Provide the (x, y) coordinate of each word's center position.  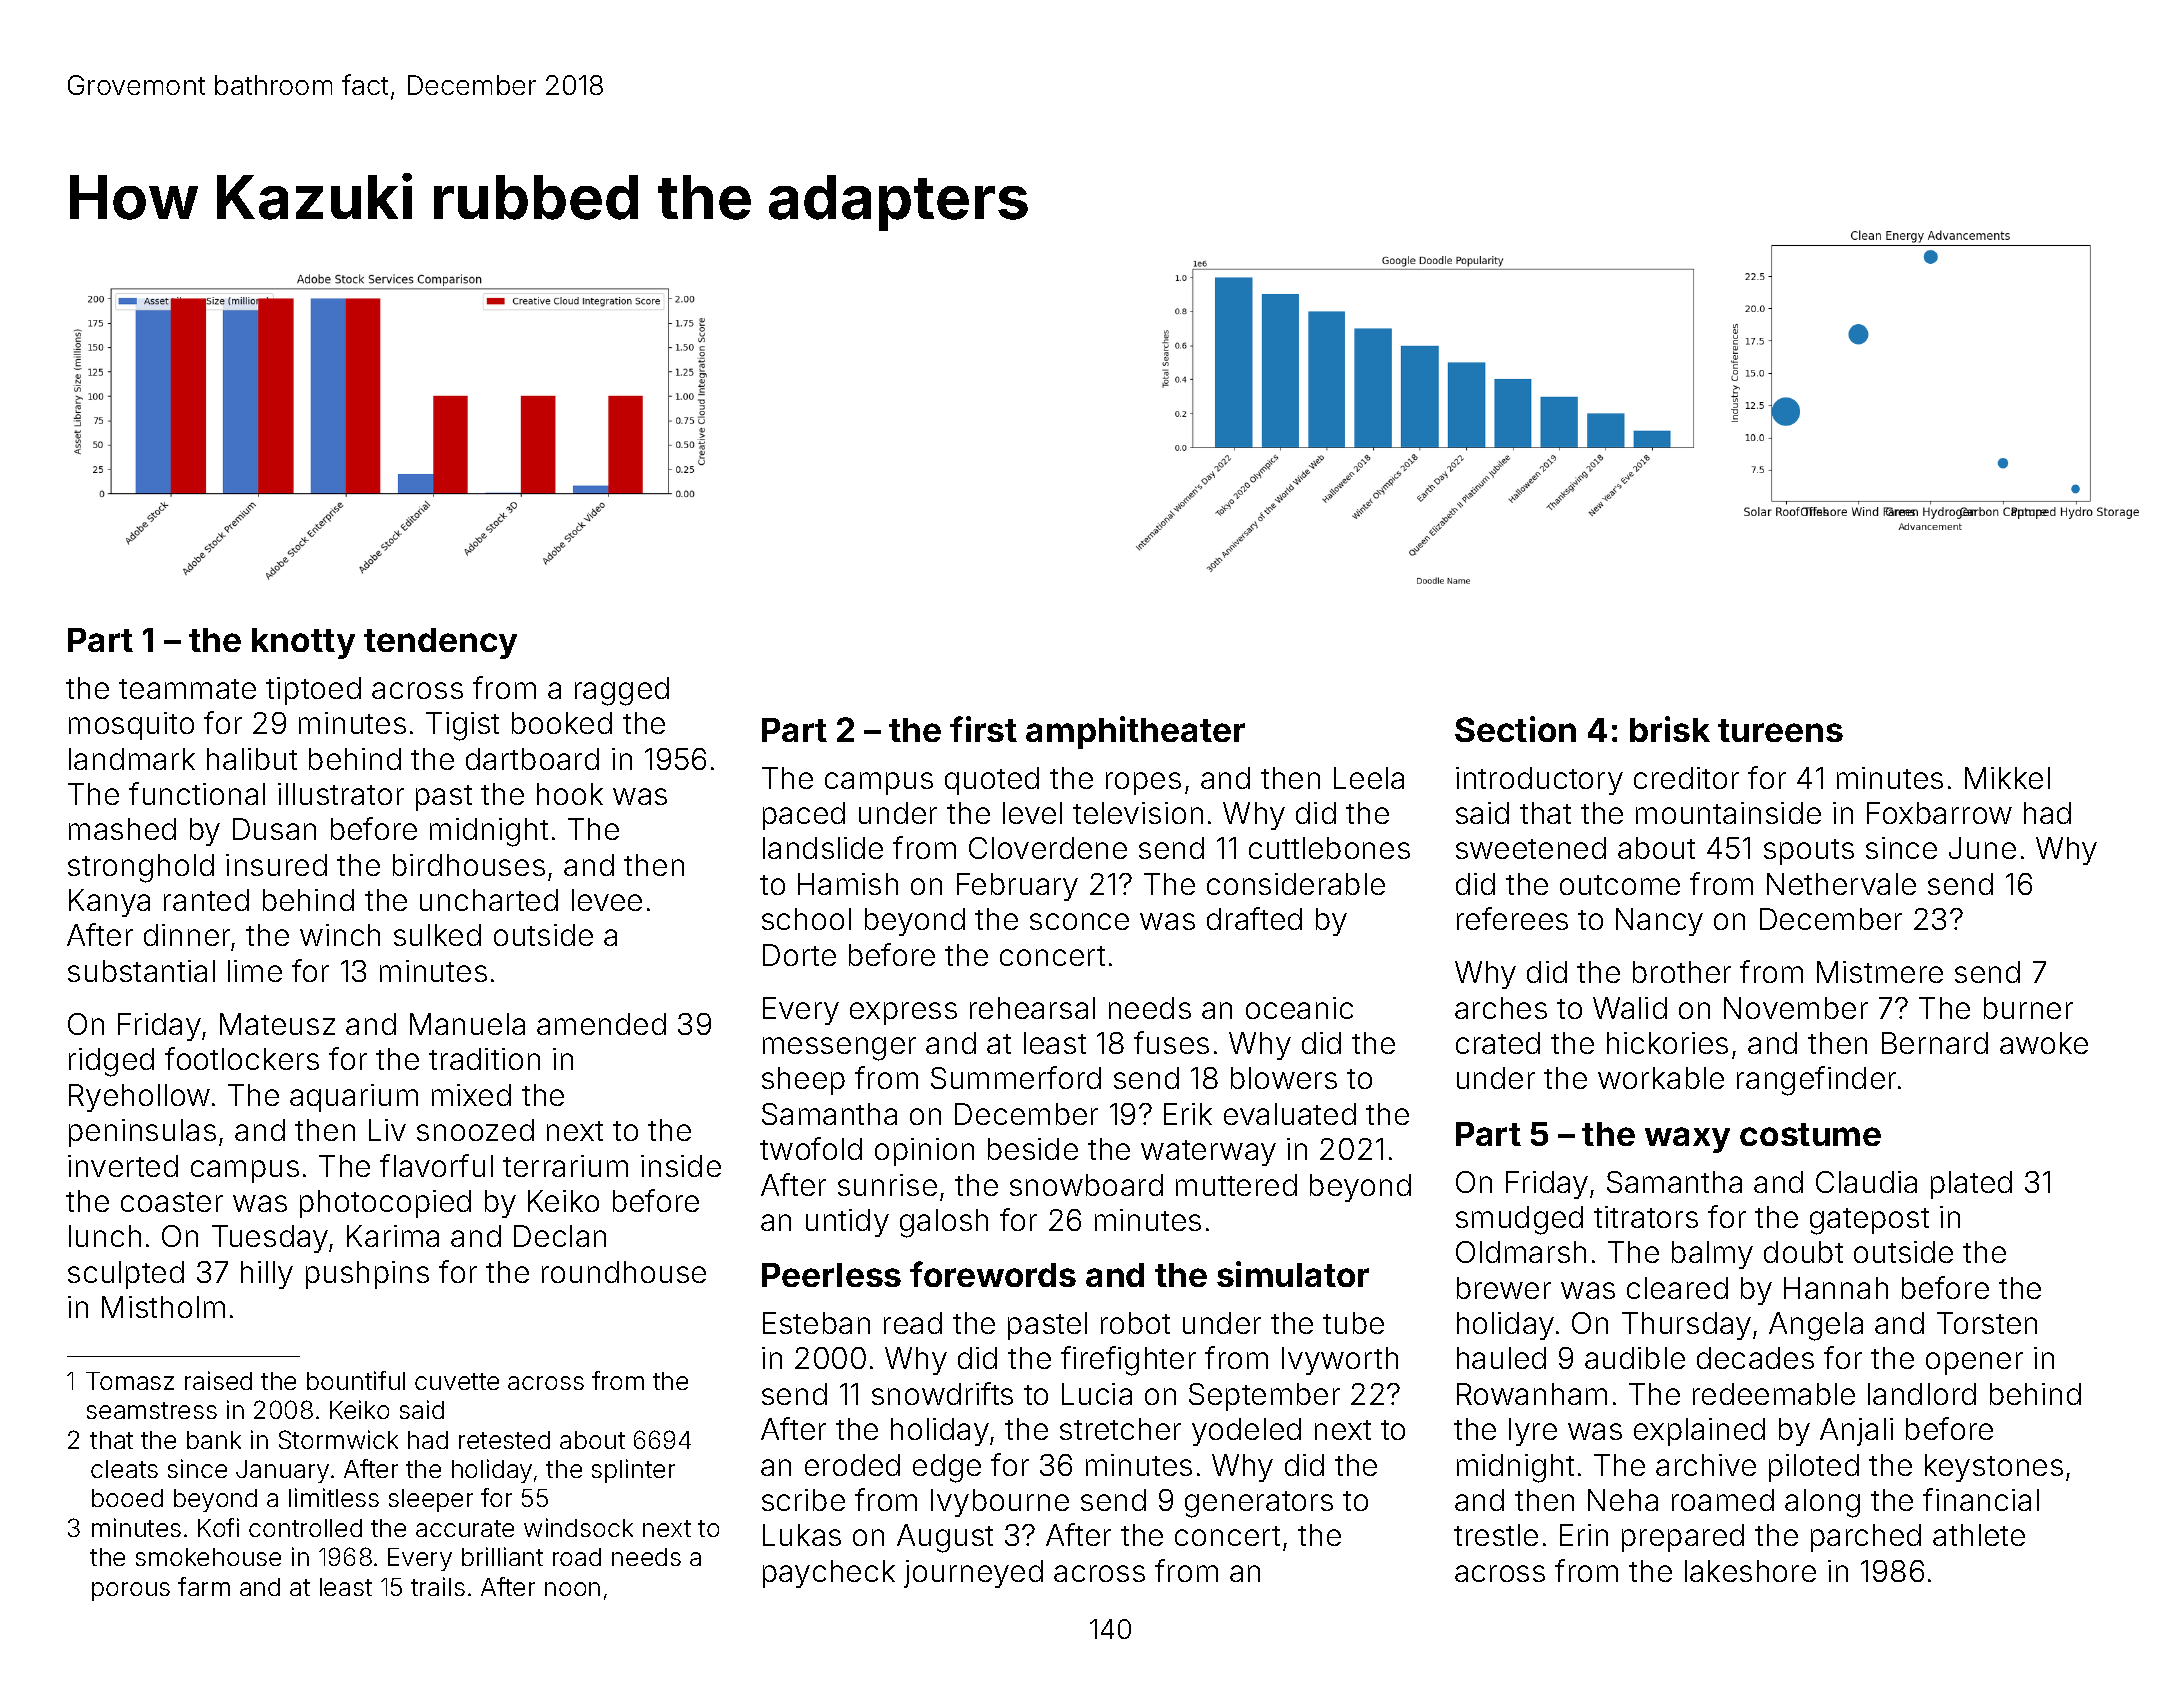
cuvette (457, 1381)
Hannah (1836, 1288)
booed (127, 1498)
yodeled (1246, 1432)
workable (1661, 1078)
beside (1033, 1149)
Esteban (816, 1323)
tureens (1780, 730)
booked (562, 723)
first (983, 729)
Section (1515, 729)
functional (197, 793)
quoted (992, 781)
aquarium (354, 1098)
